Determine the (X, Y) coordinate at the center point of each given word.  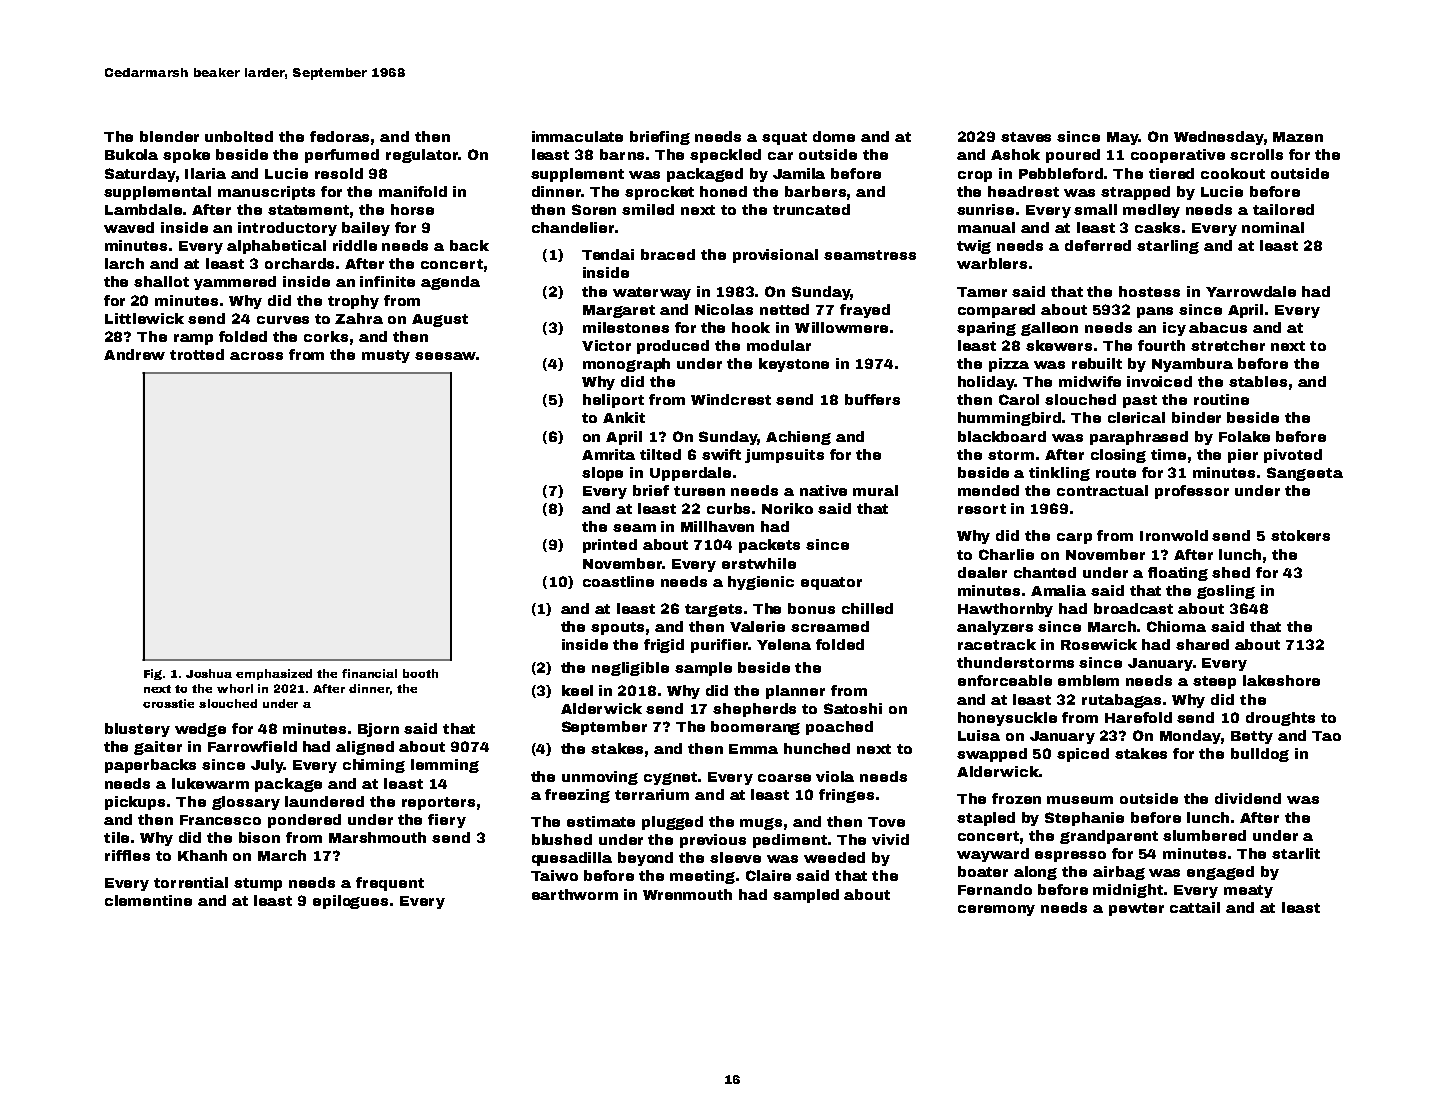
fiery (447, 821)
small (1095, 209)
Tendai (608, 254)
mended (988, 490)
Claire (768, 875)
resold (339, 173)
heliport (613, 401)
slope (602, 474)
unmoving (600, 778)
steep (1214, 682)
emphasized (274, 674)
